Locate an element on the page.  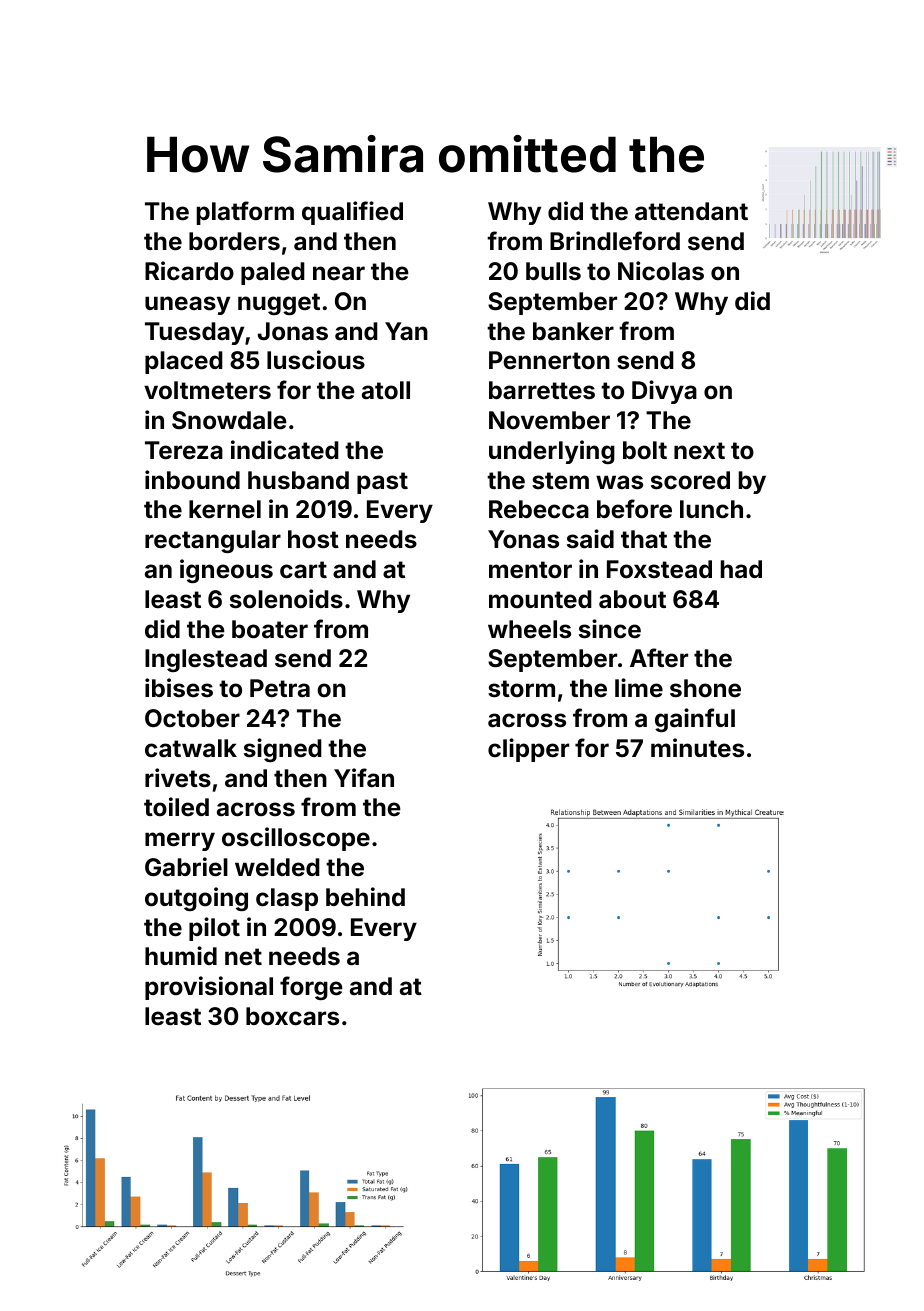
clasp is located at coordinates (287, 899).
